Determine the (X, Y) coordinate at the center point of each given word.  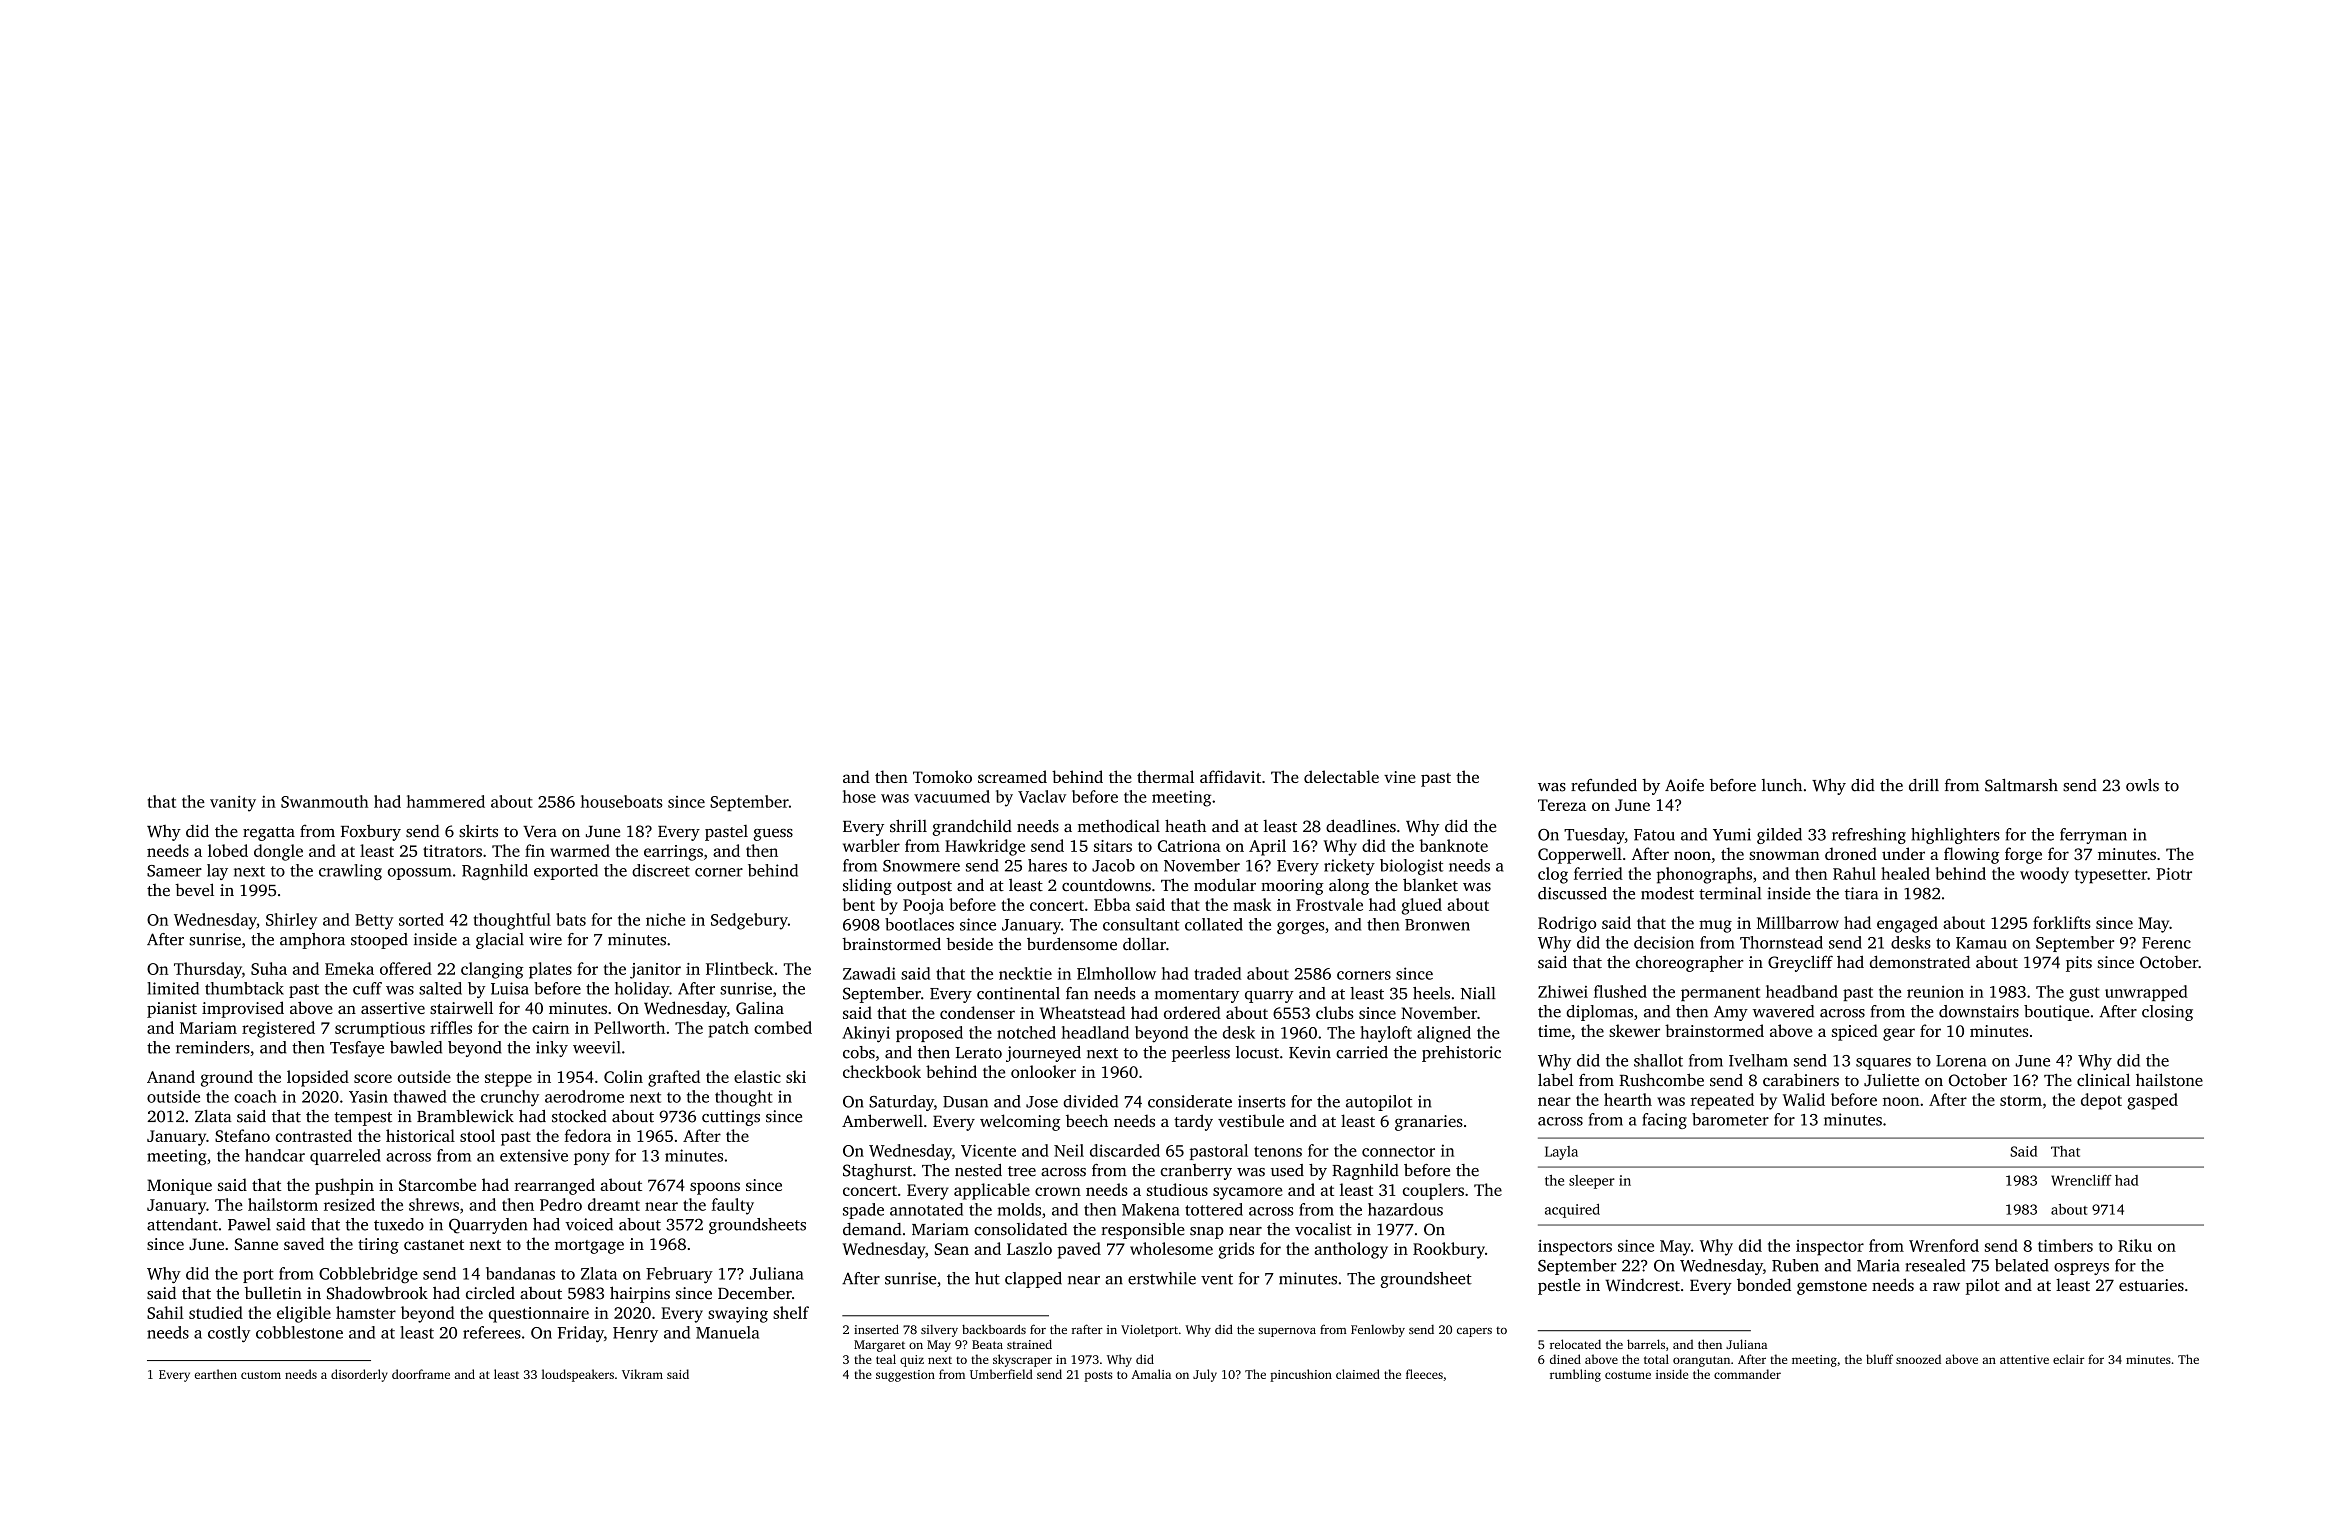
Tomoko (942, 776)
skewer (1634, 1030)
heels (1431, 993)
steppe (508, 1080)
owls (2142, 785)
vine (1400, 777)
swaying (738, 1315)
